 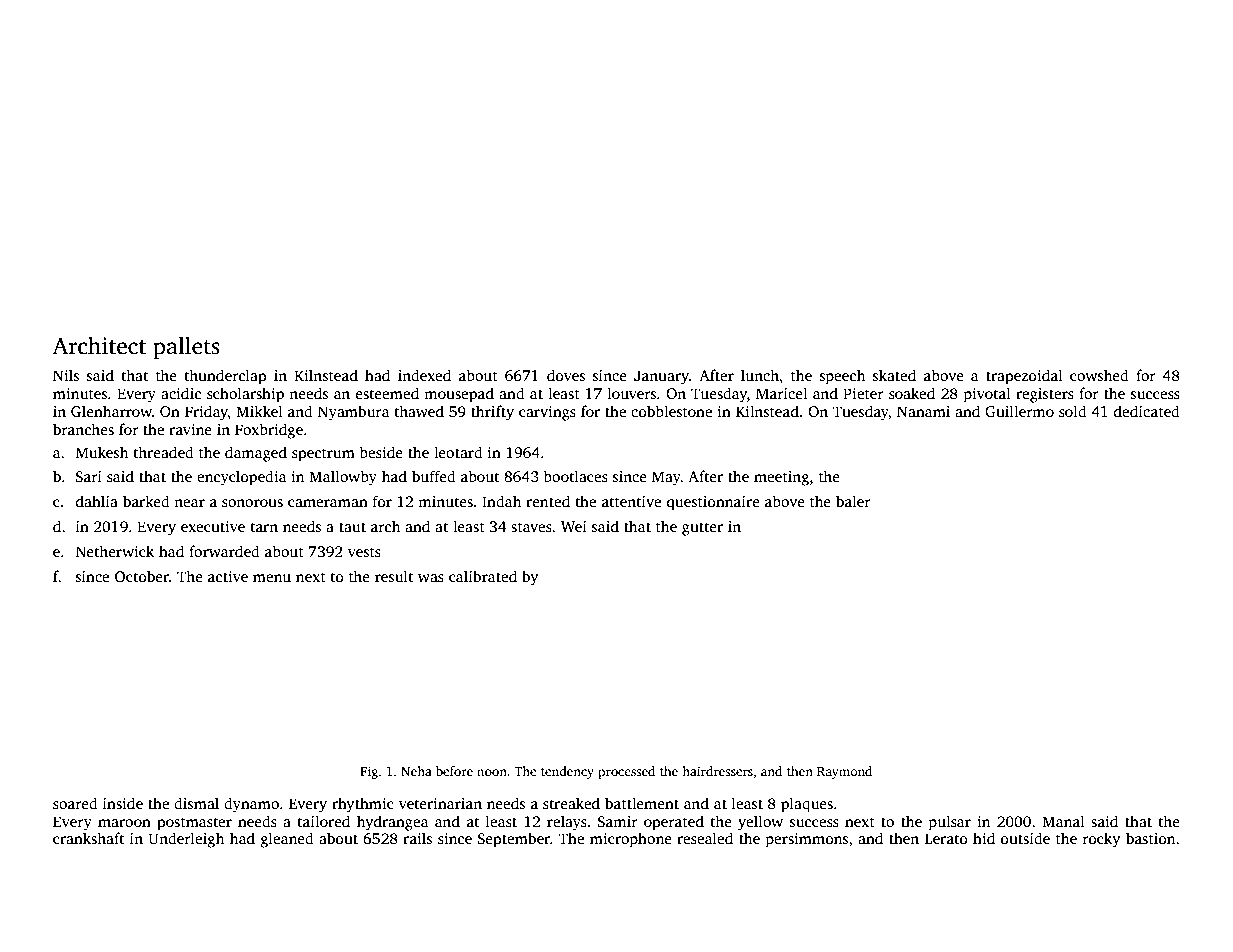 What do you see at coordinates (853, 501) in the screenshot?
I see `baler` at bounding box center [853, 501].
